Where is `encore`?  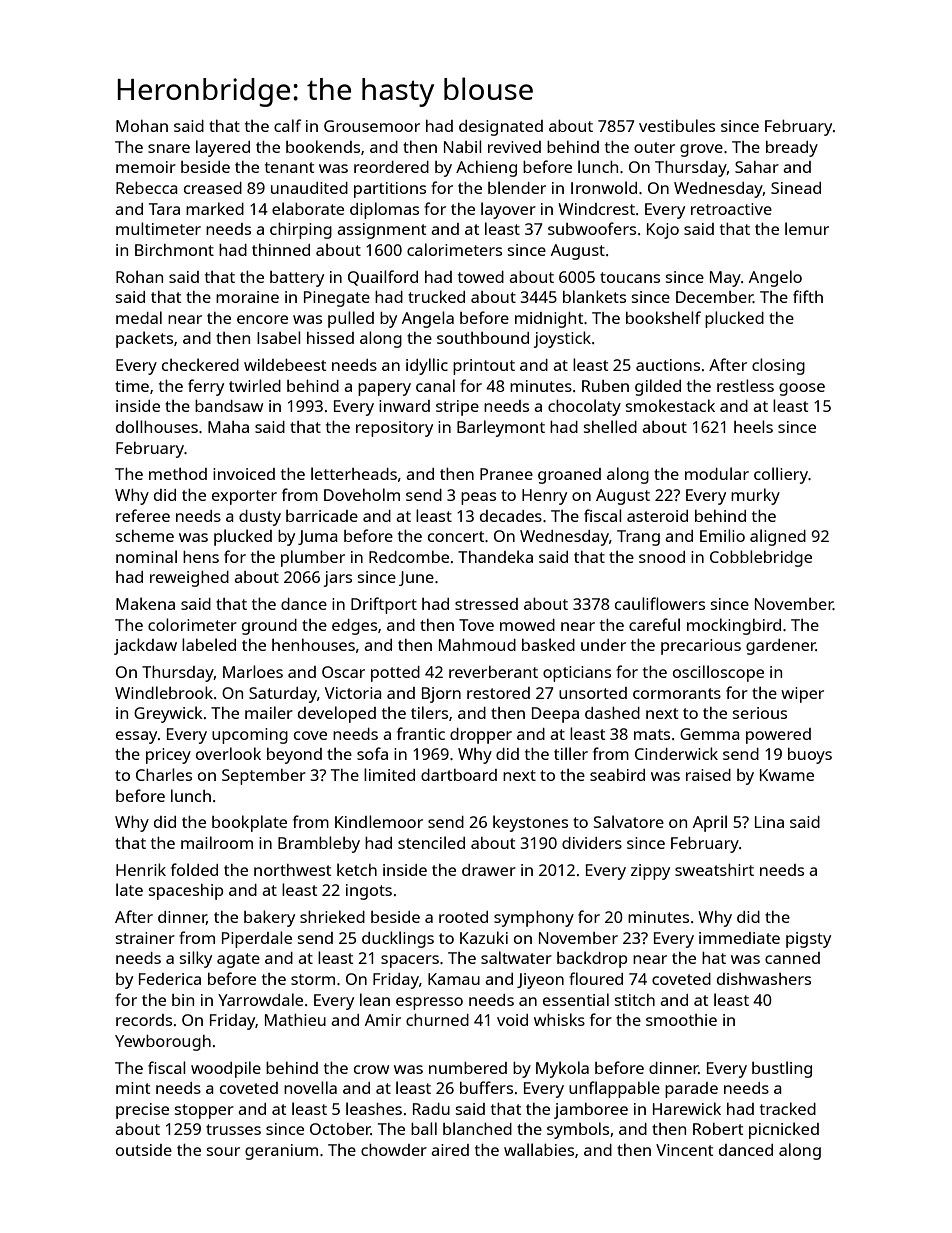 encore is located at coordinates (262, 319).
